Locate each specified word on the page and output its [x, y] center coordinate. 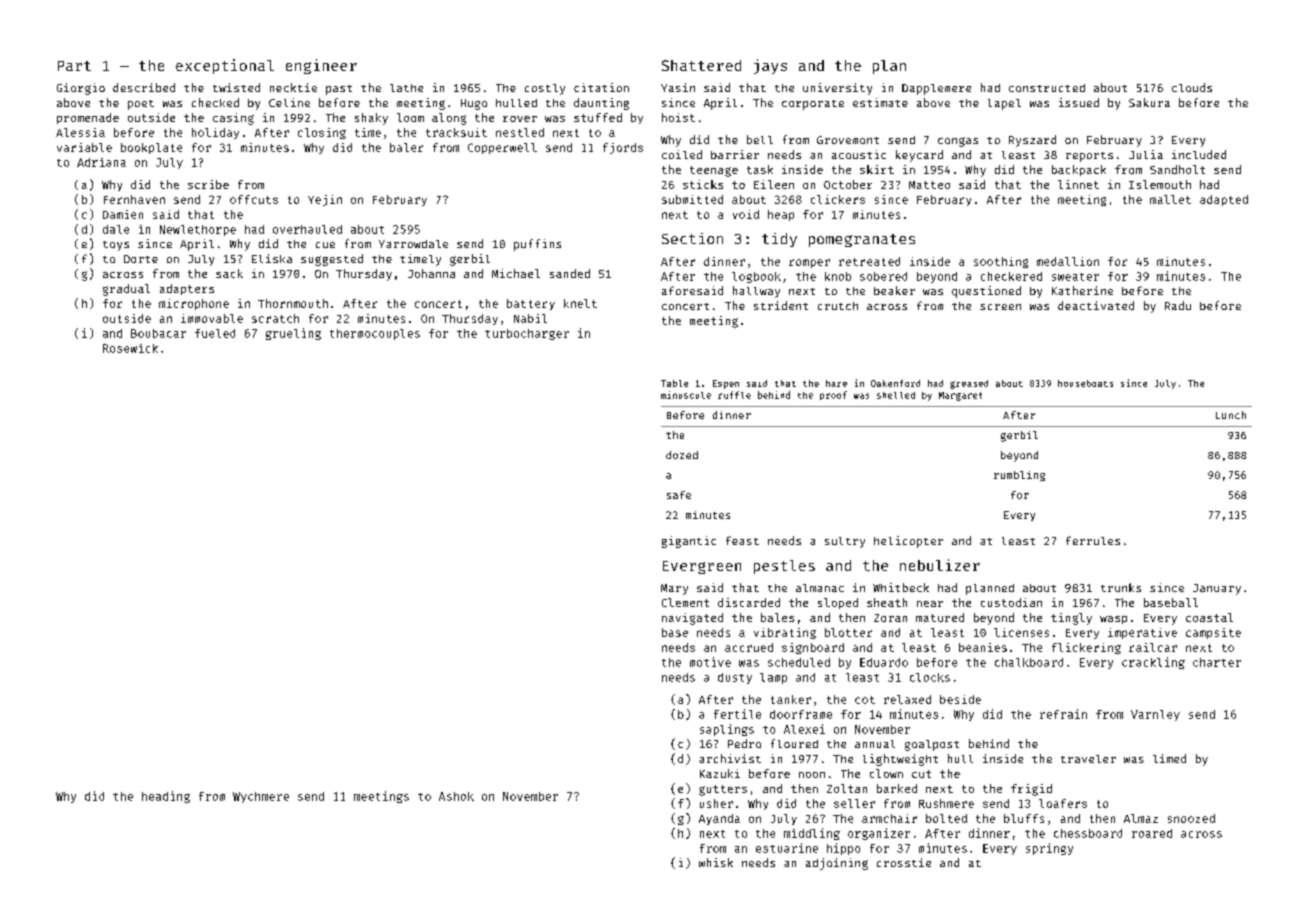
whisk [716, 862]
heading [166, 797]
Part [74, 66]
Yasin [678, 87]
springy [1049, 849]
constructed [1047, 88]
